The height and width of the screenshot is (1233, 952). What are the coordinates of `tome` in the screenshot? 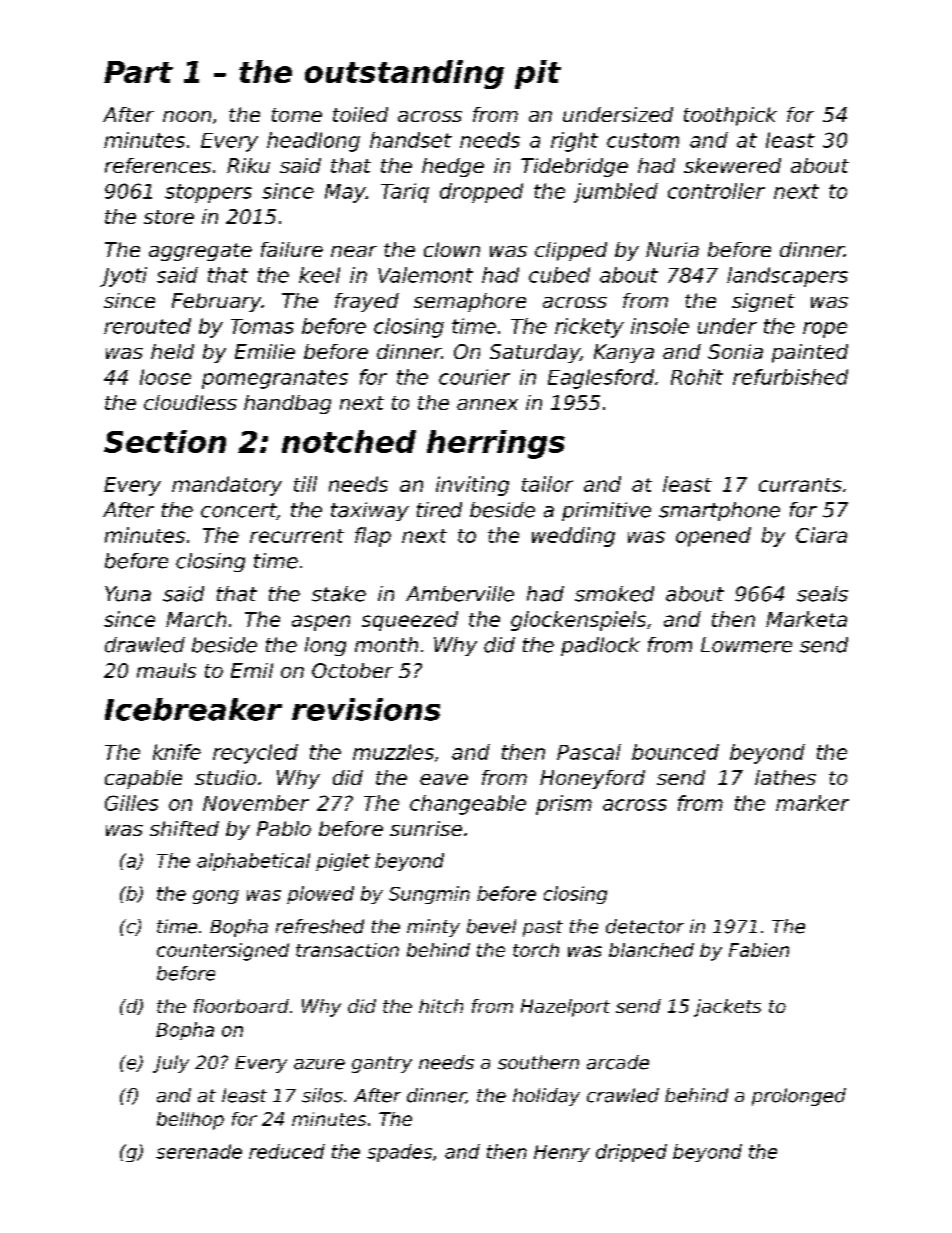 It's located at (297, 115).
